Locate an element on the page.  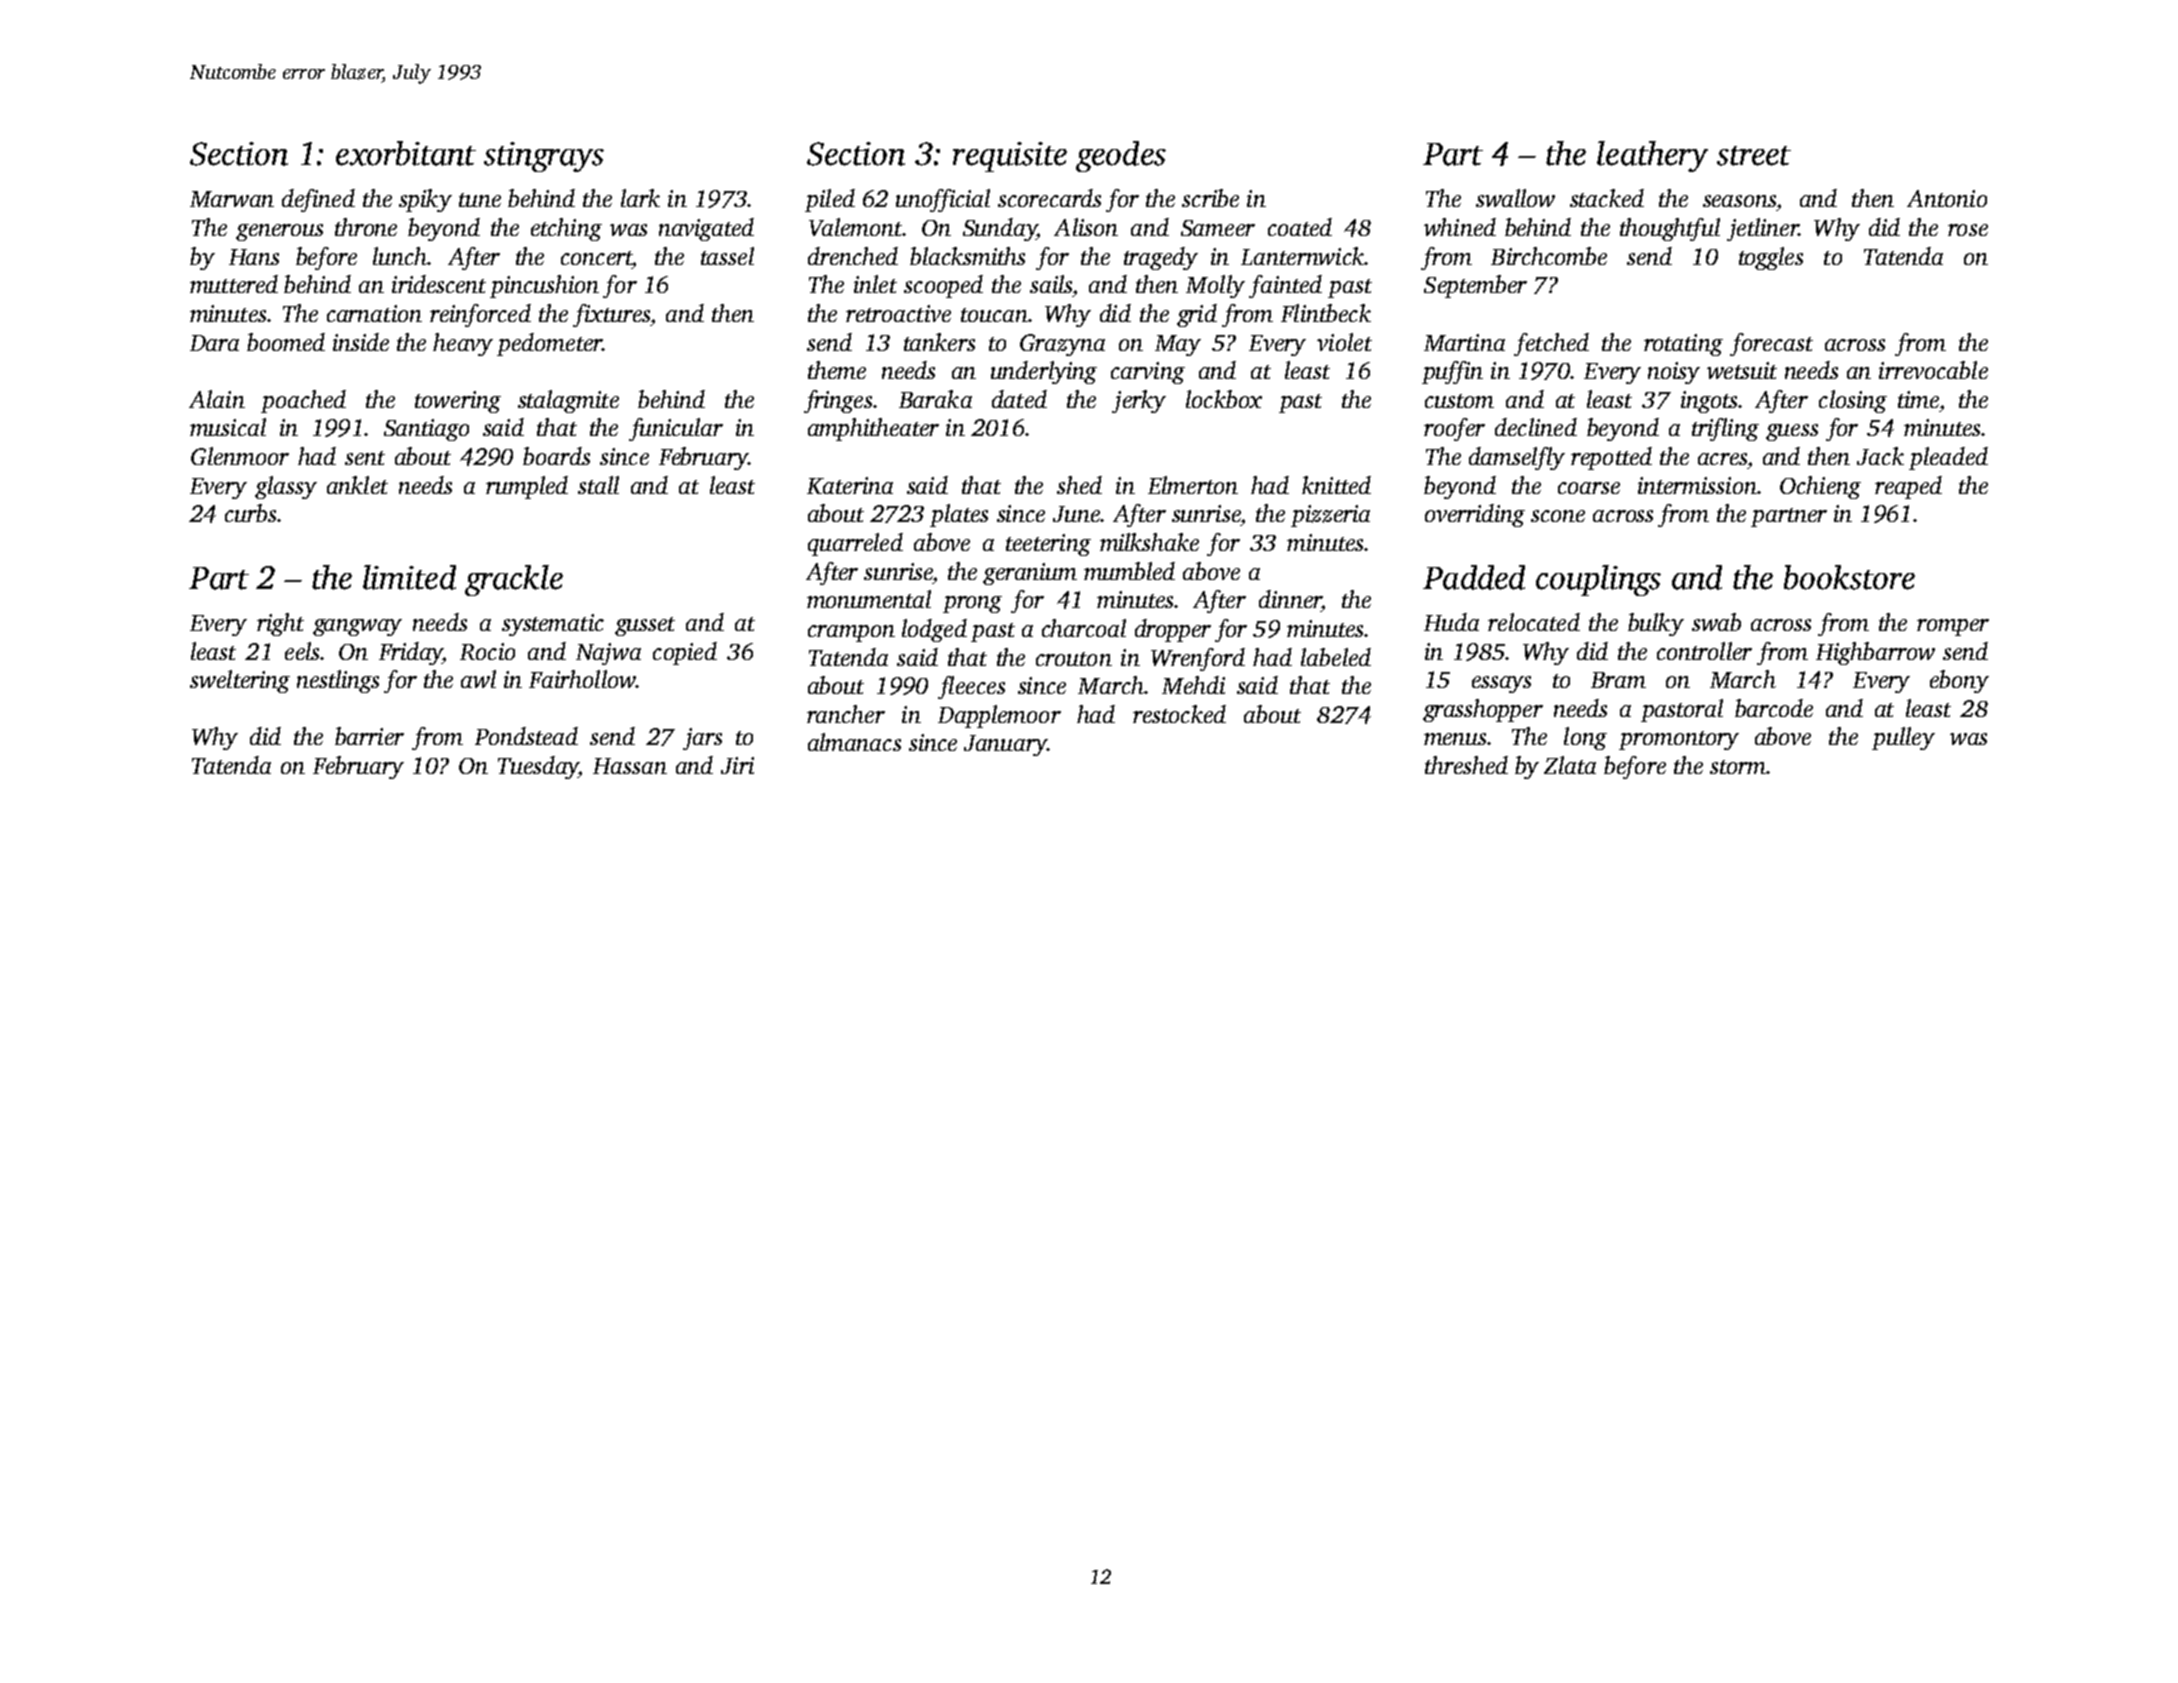
iridescent is located at coordinates (439, 284).
